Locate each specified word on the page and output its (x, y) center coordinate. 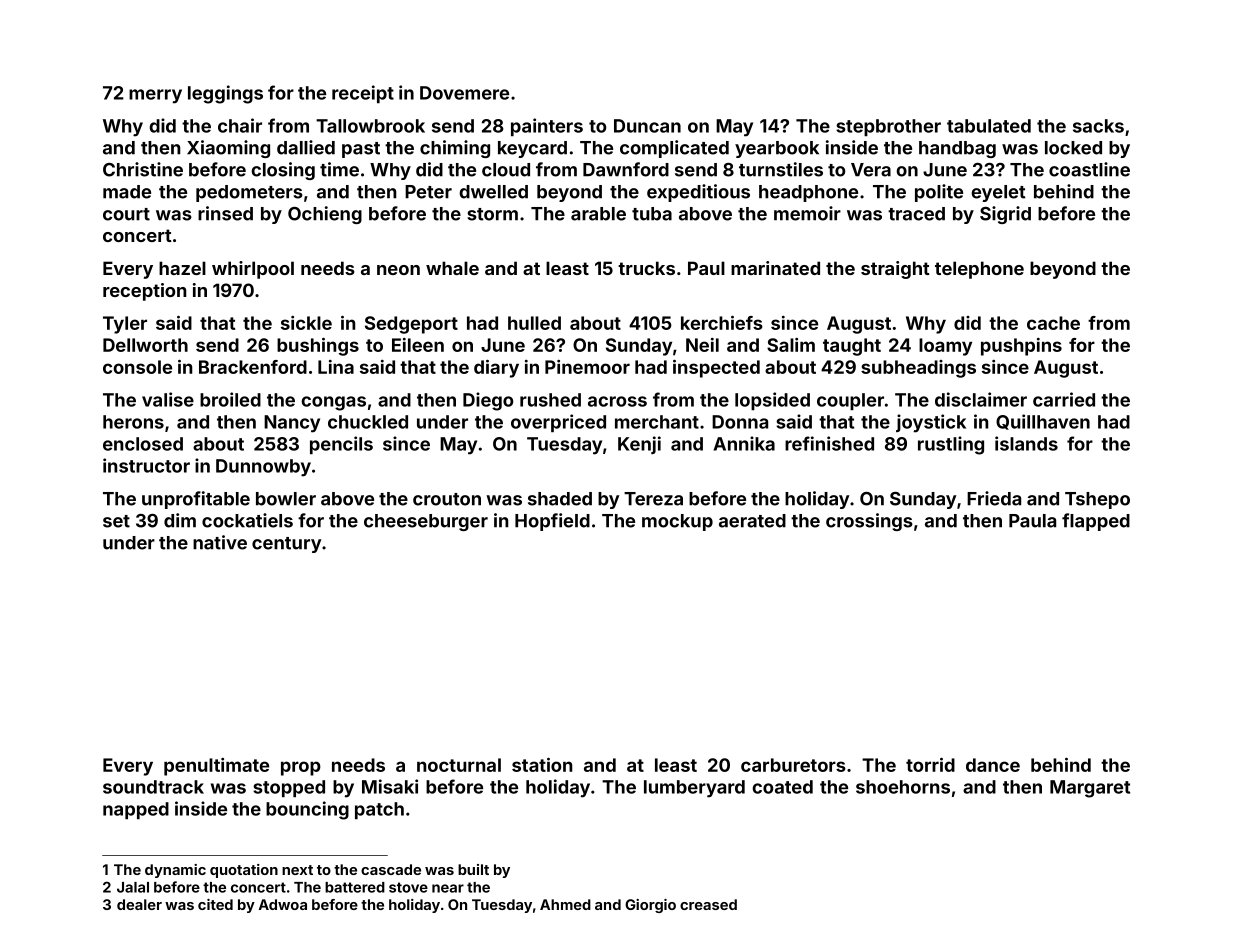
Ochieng (325, 215)
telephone (979, 270)
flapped (1096, 522)
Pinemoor (587, 367)
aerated (752, 521)
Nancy (292, 424)
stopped (289, 788)
